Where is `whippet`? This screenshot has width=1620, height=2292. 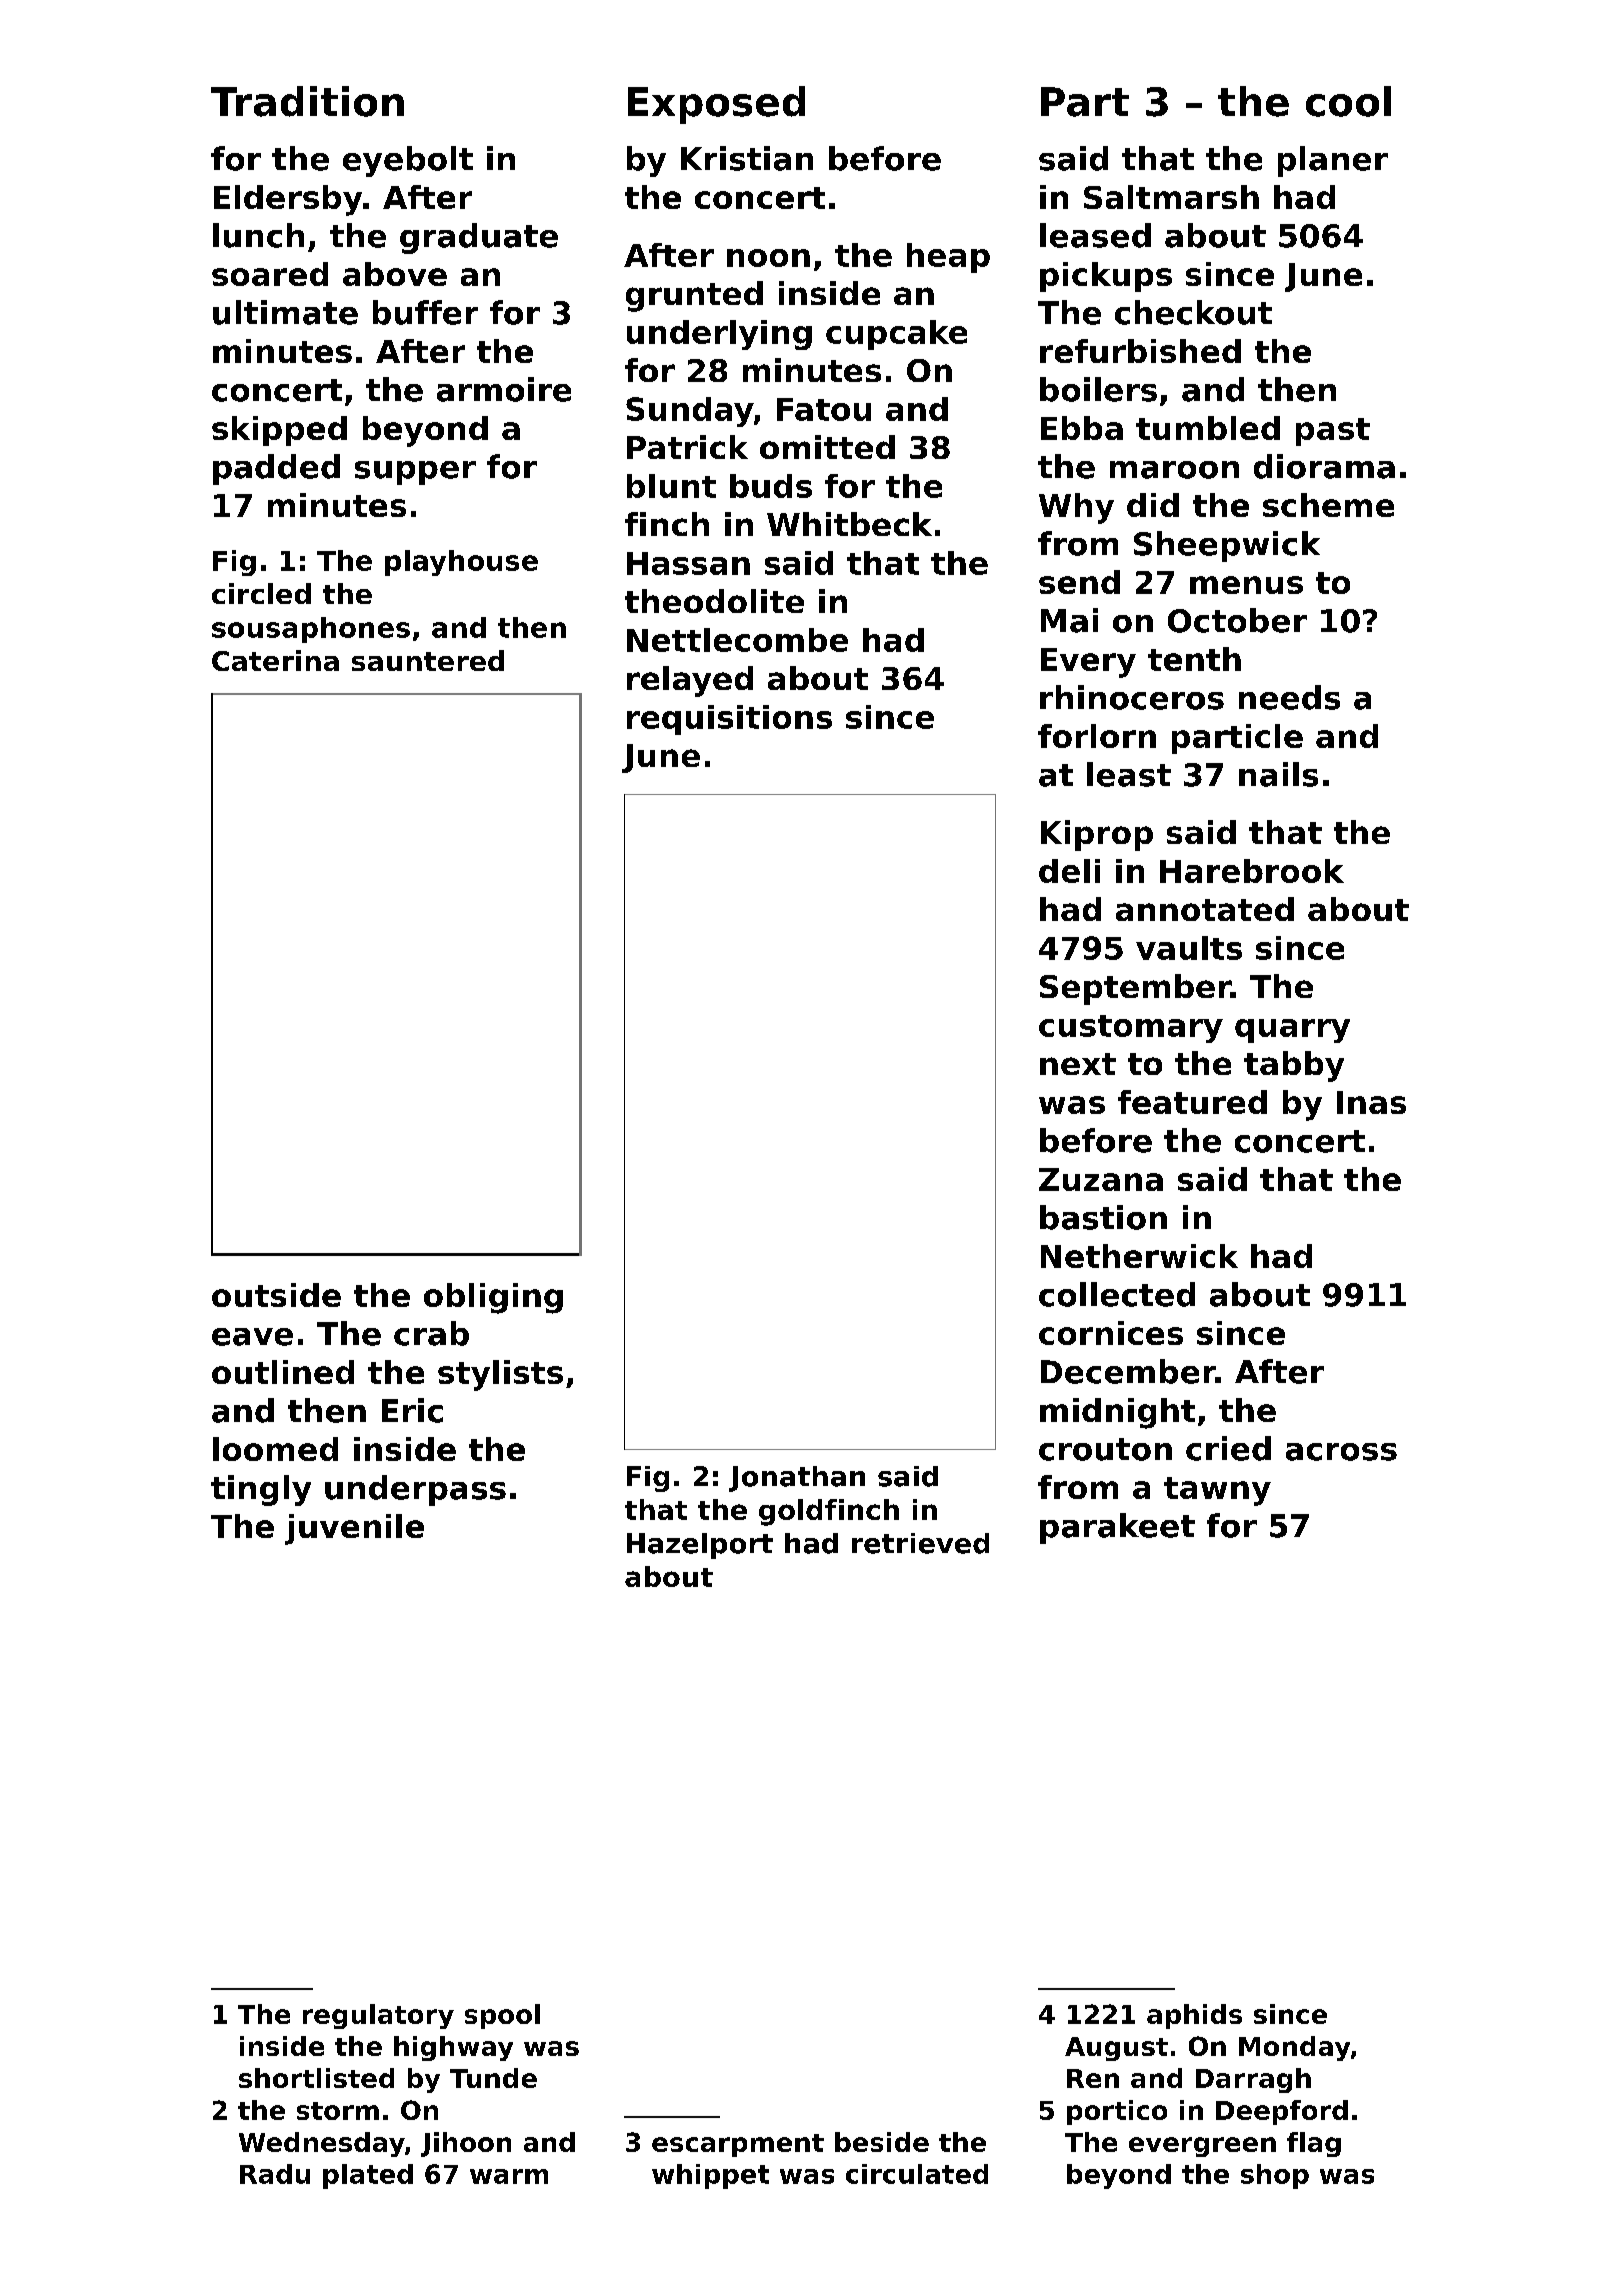
whippet is located at coordinates (710, 2176).
